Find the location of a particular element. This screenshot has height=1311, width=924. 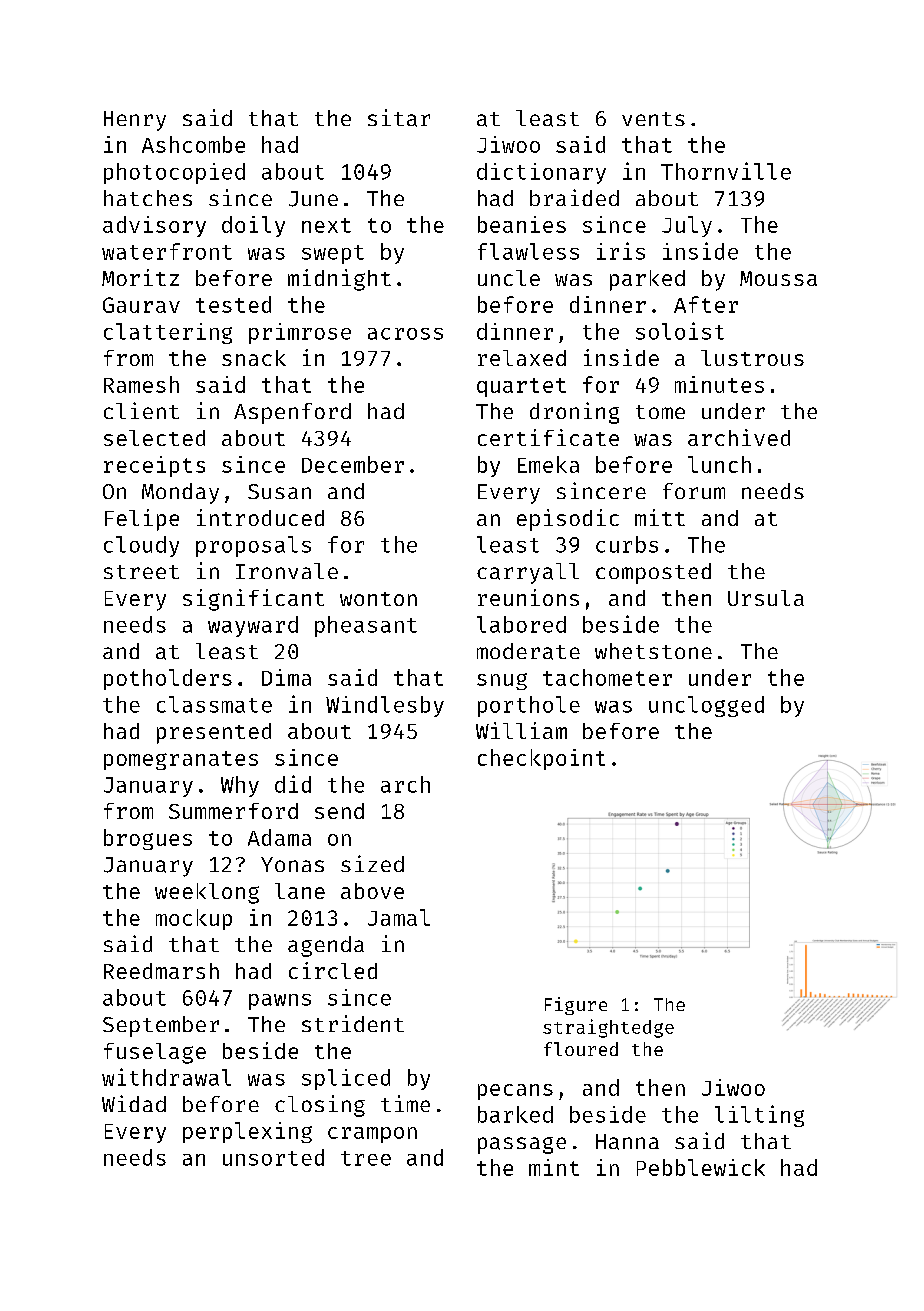

Jamal is located at coordinates (399, 917).
